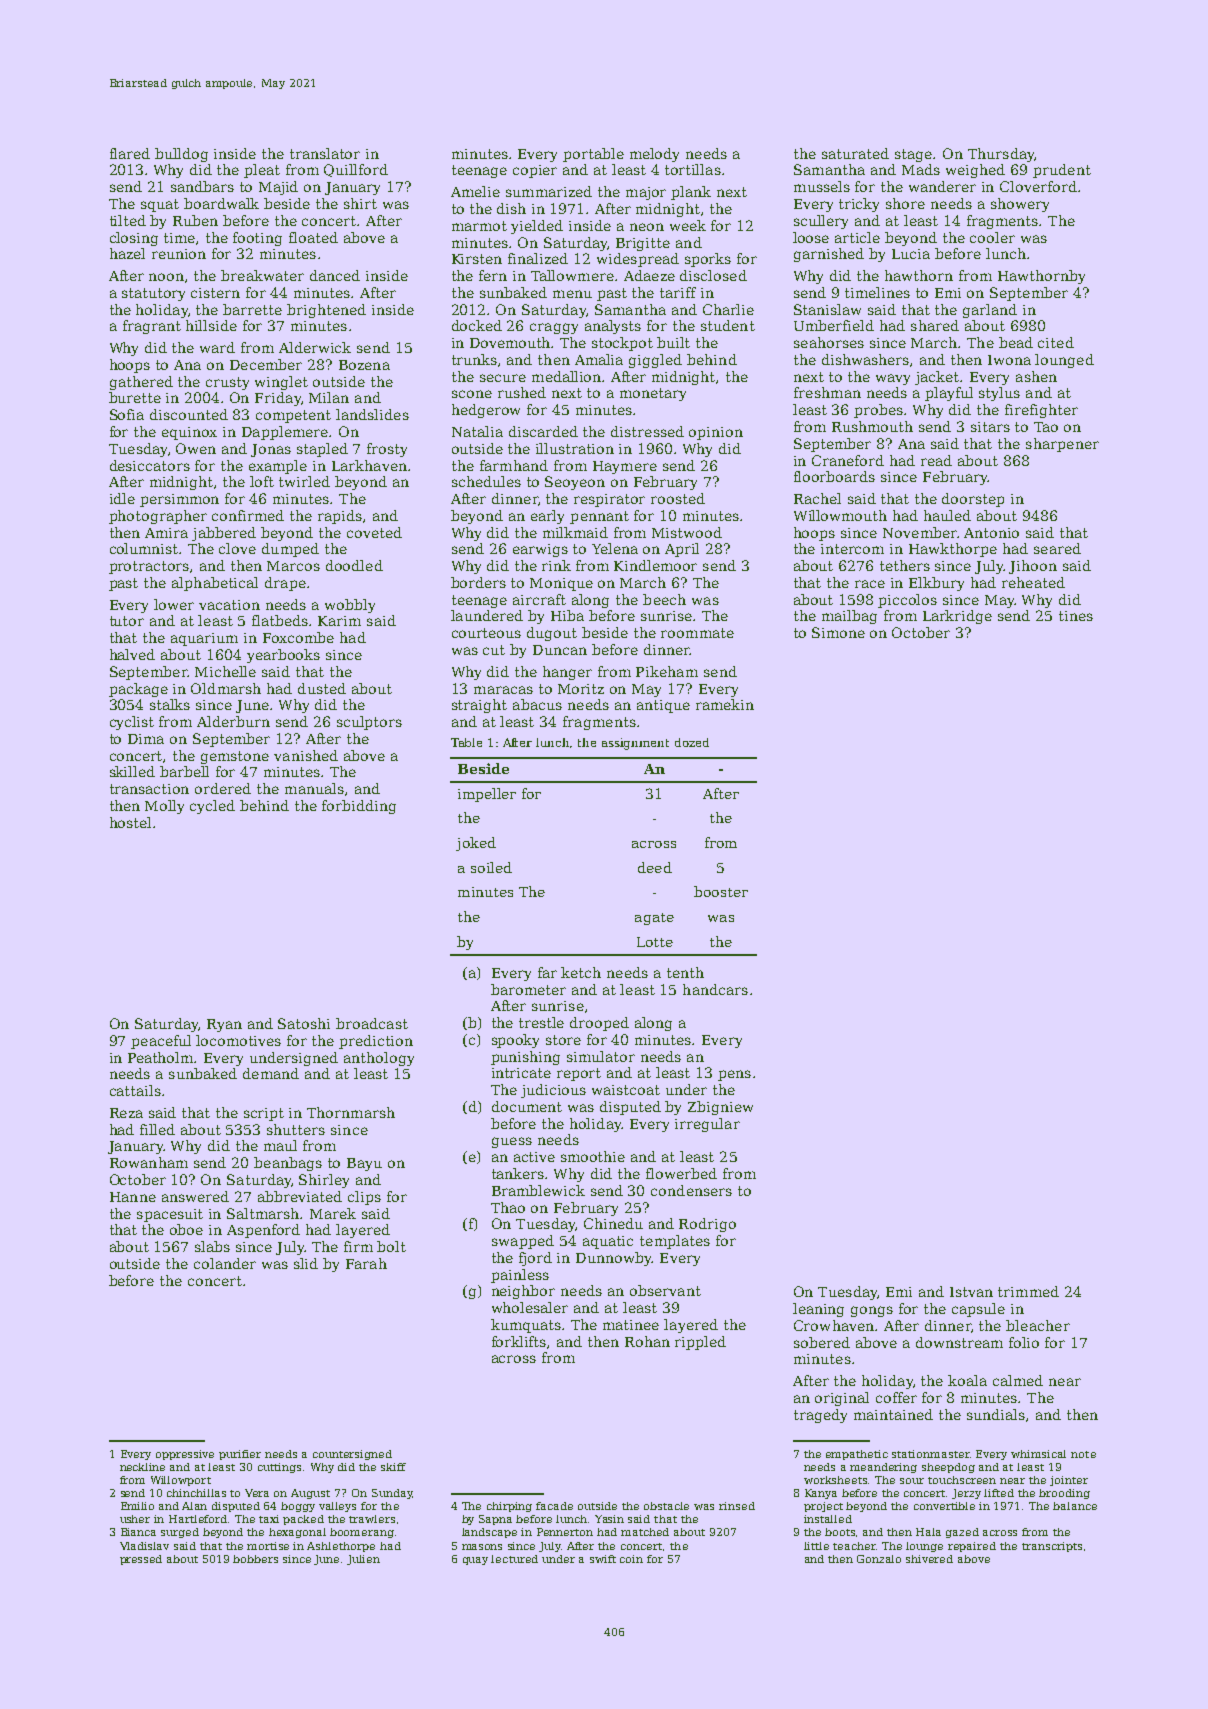 The image size is (1208, 1709). Describe the element at coordinates (364, 1164) in the page. I see `Bayu` at that location.
